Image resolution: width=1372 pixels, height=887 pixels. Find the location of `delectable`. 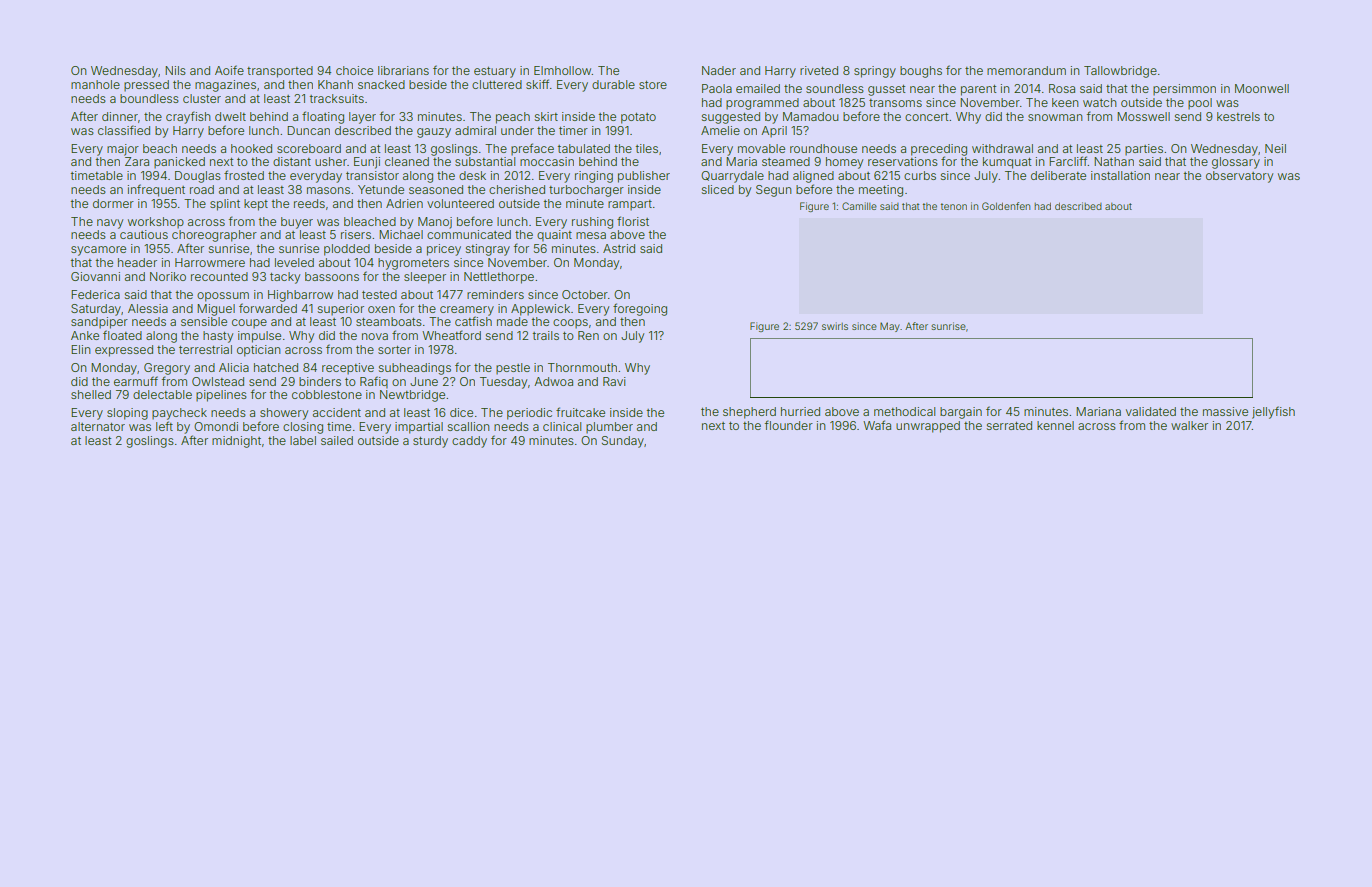

delectable is located at coordinates (162, 394).
